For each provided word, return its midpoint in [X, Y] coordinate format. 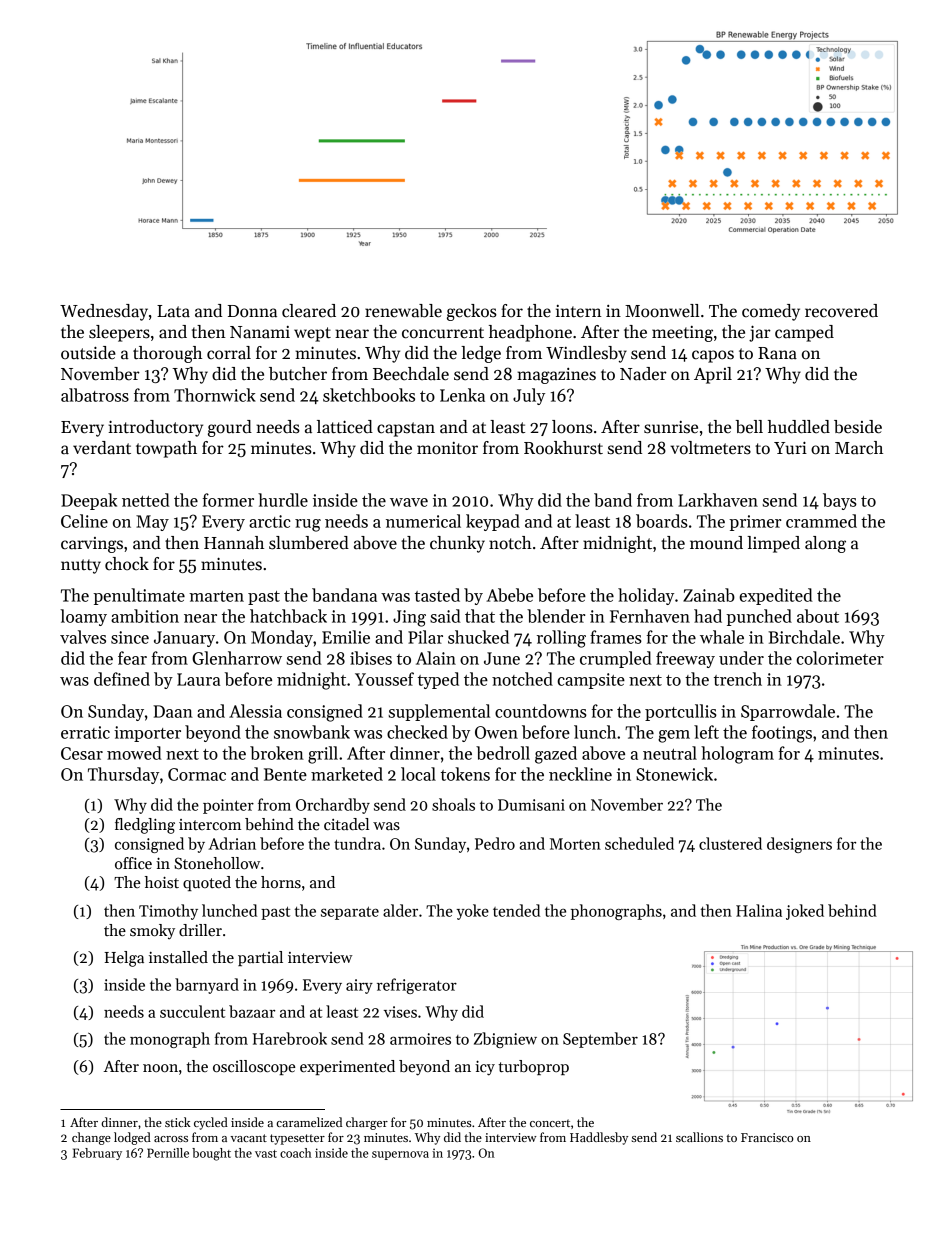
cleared [309, 311]
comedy [771, 312]
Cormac [197, 774]
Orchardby [333, 806]
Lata [173, 311]
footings [782, 734]
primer [755, 523]
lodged [132, 1138]
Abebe [509, 595]
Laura [198, 679]
